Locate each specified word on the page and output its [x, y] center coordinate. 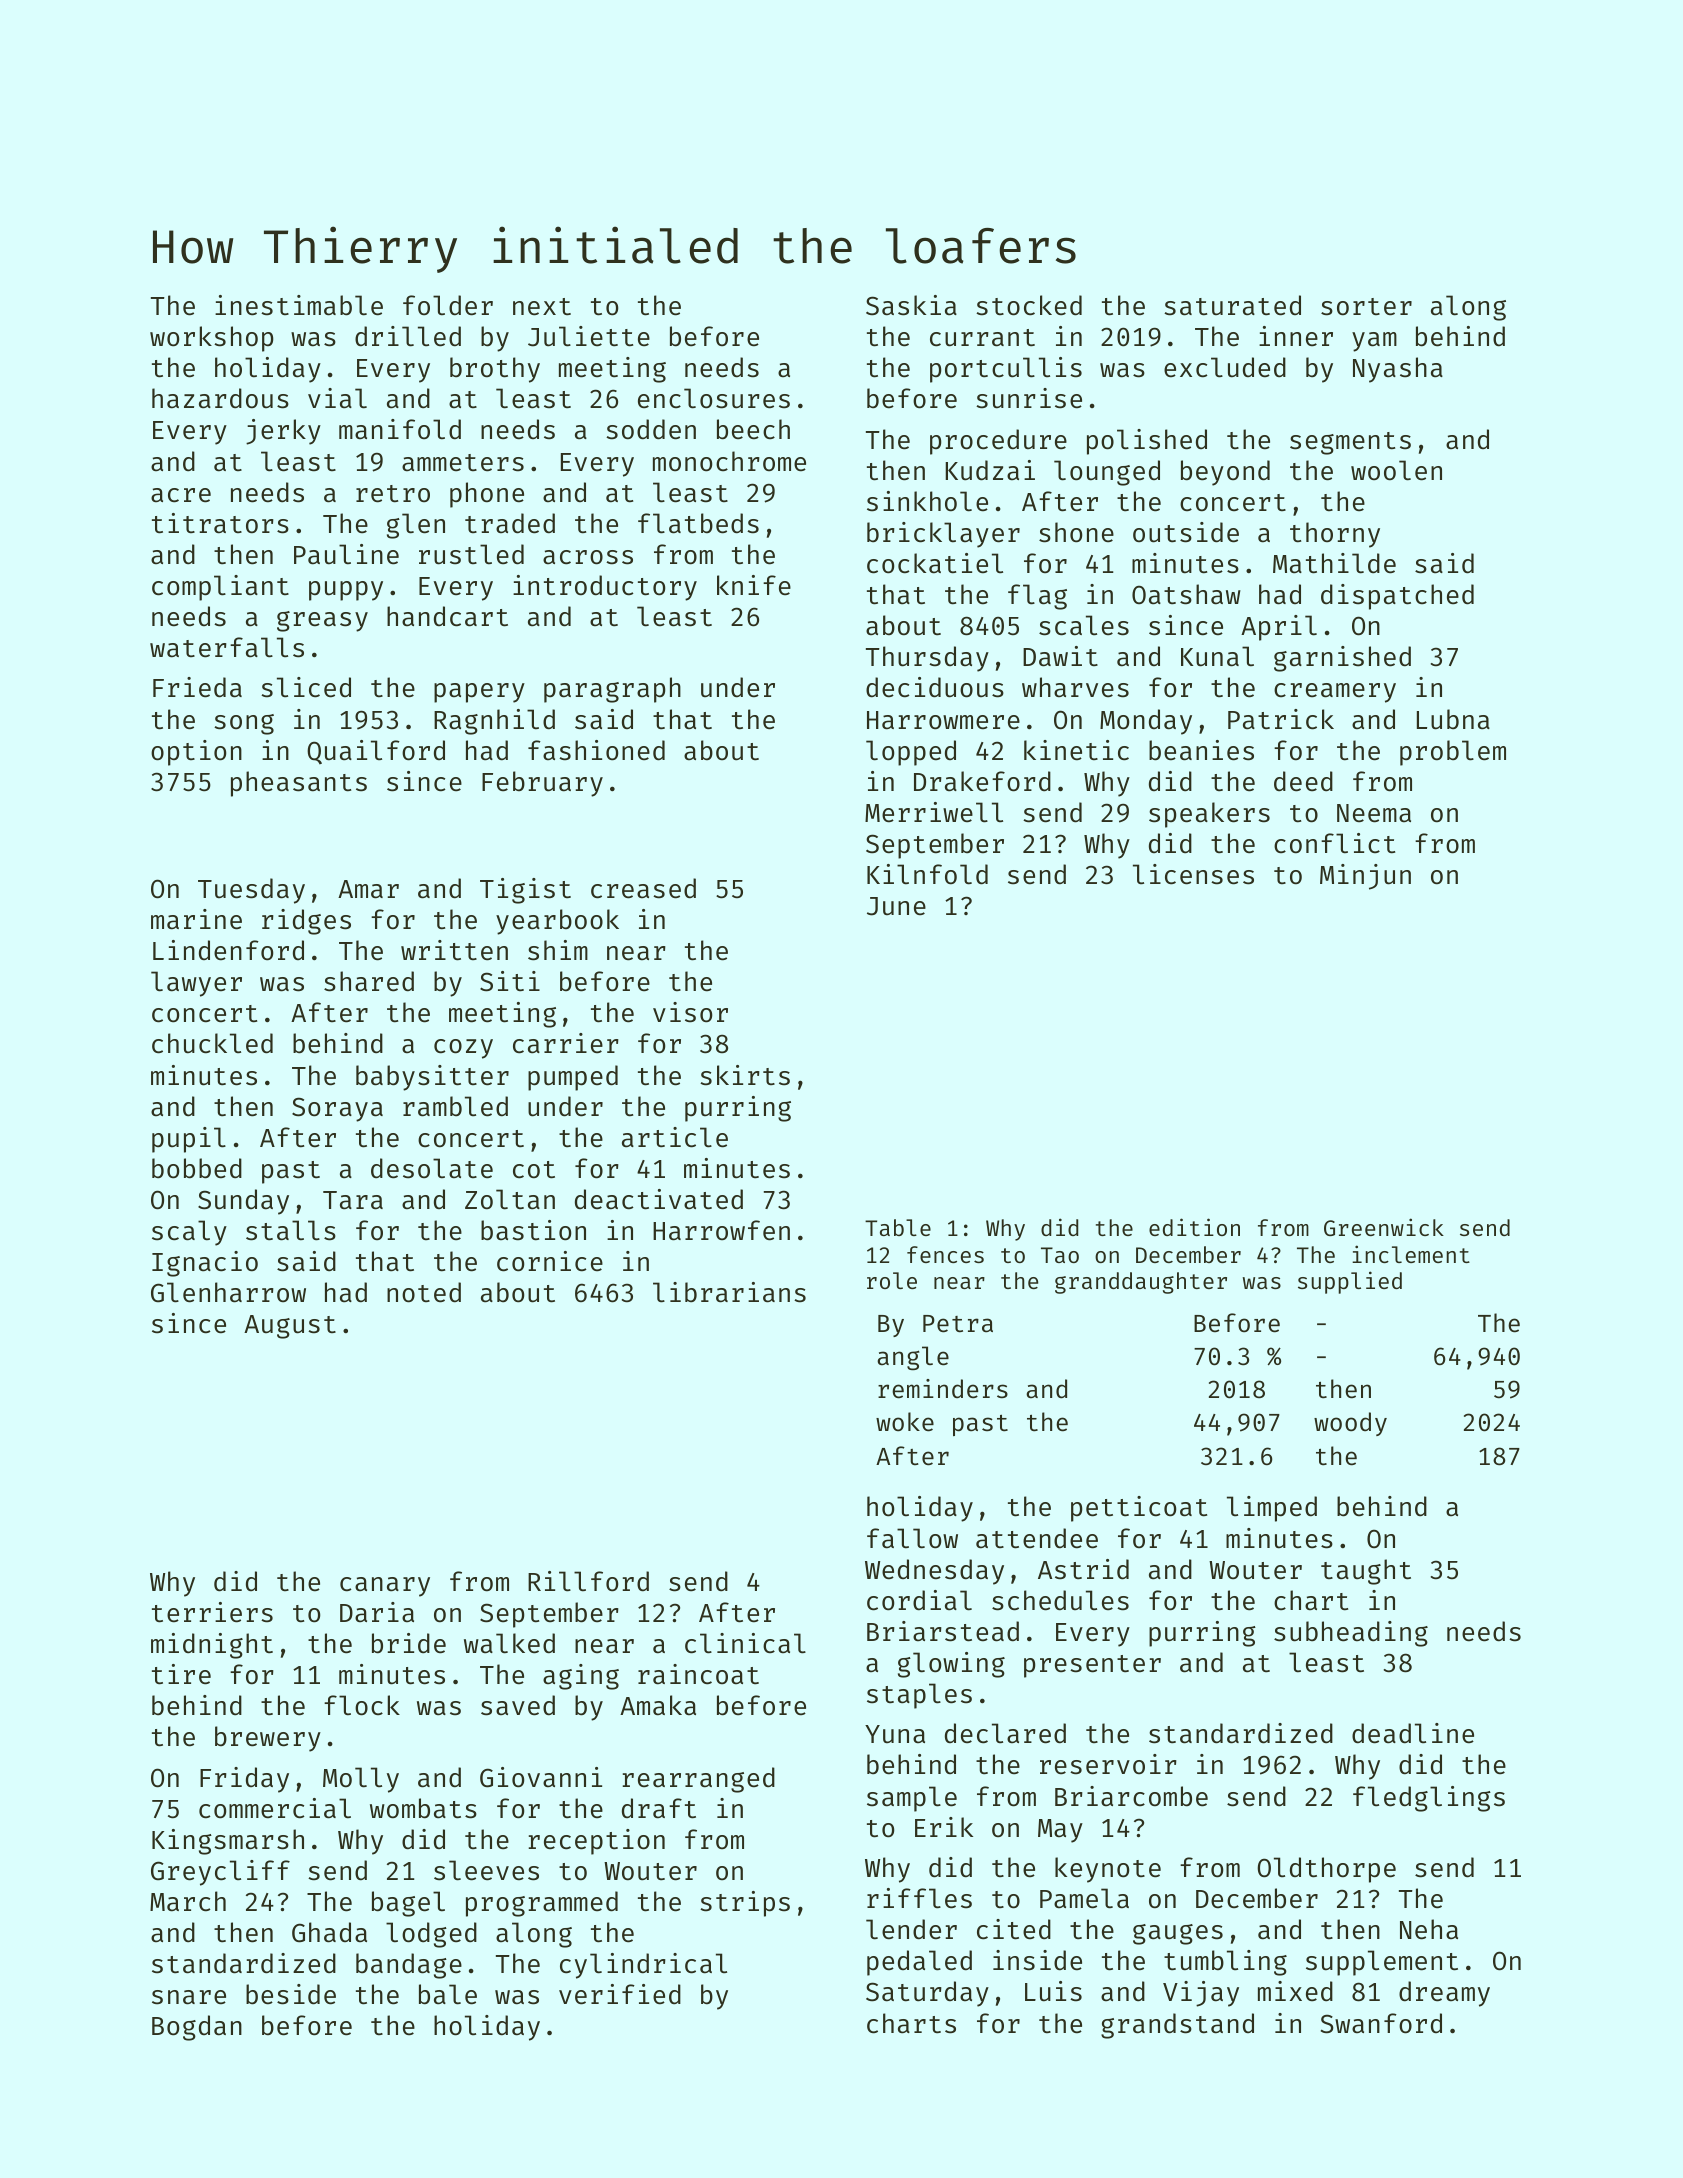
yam [1374, 342]
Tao [1060, 1255]
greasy [322, 621]
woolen [1396, 470]
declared [1005, 1733]
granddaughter [1141, 1283]
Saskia [911, 305]
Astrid [1083, 1569]
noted [424, 1292]
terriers [212, 1612]
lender [911, 1929]
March [188, 1901]
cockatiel [935, 563]
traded [510, 523]
